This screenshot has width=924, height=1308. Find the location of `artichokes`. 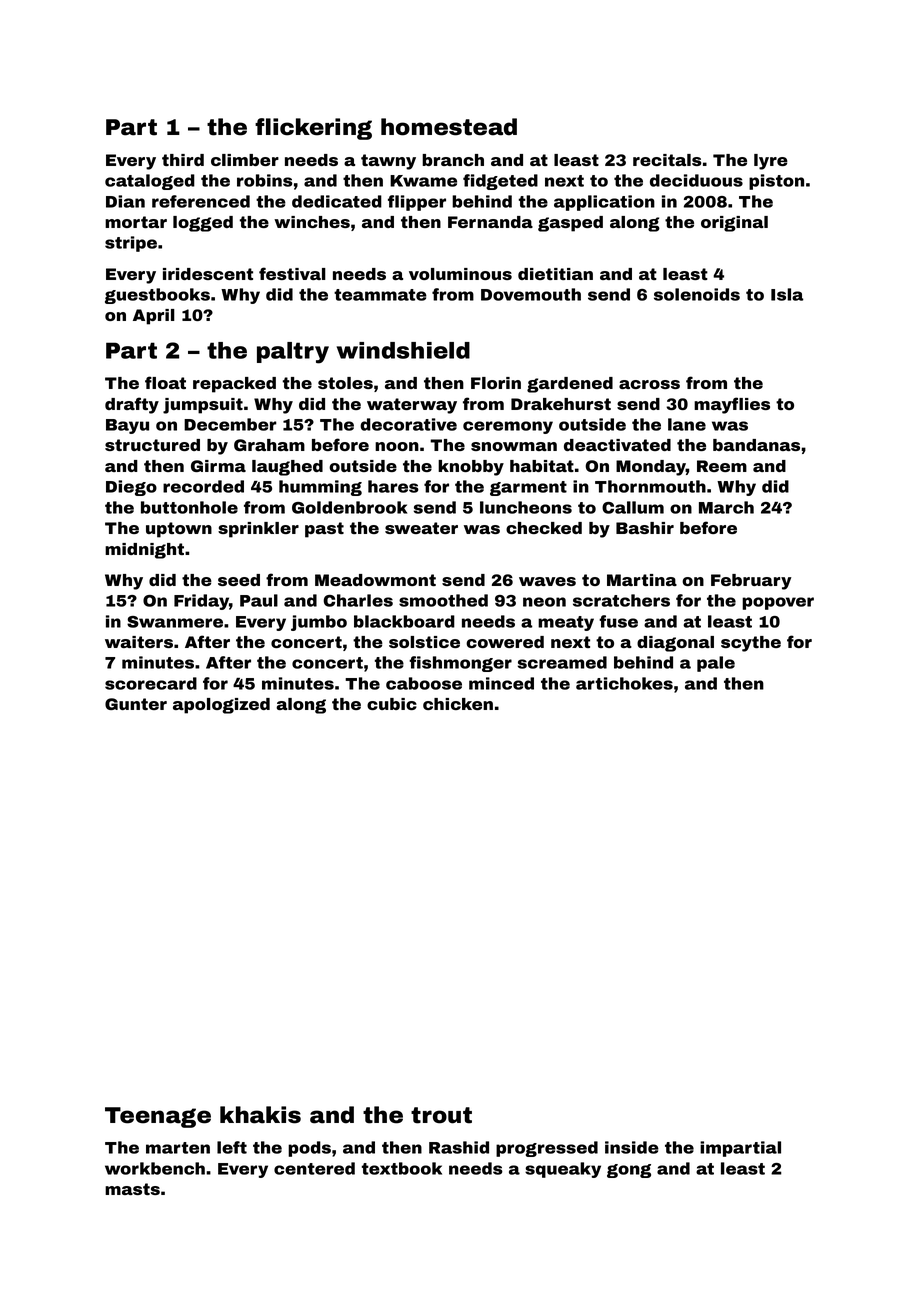

artichokes is located at coordinates (624, 683).
